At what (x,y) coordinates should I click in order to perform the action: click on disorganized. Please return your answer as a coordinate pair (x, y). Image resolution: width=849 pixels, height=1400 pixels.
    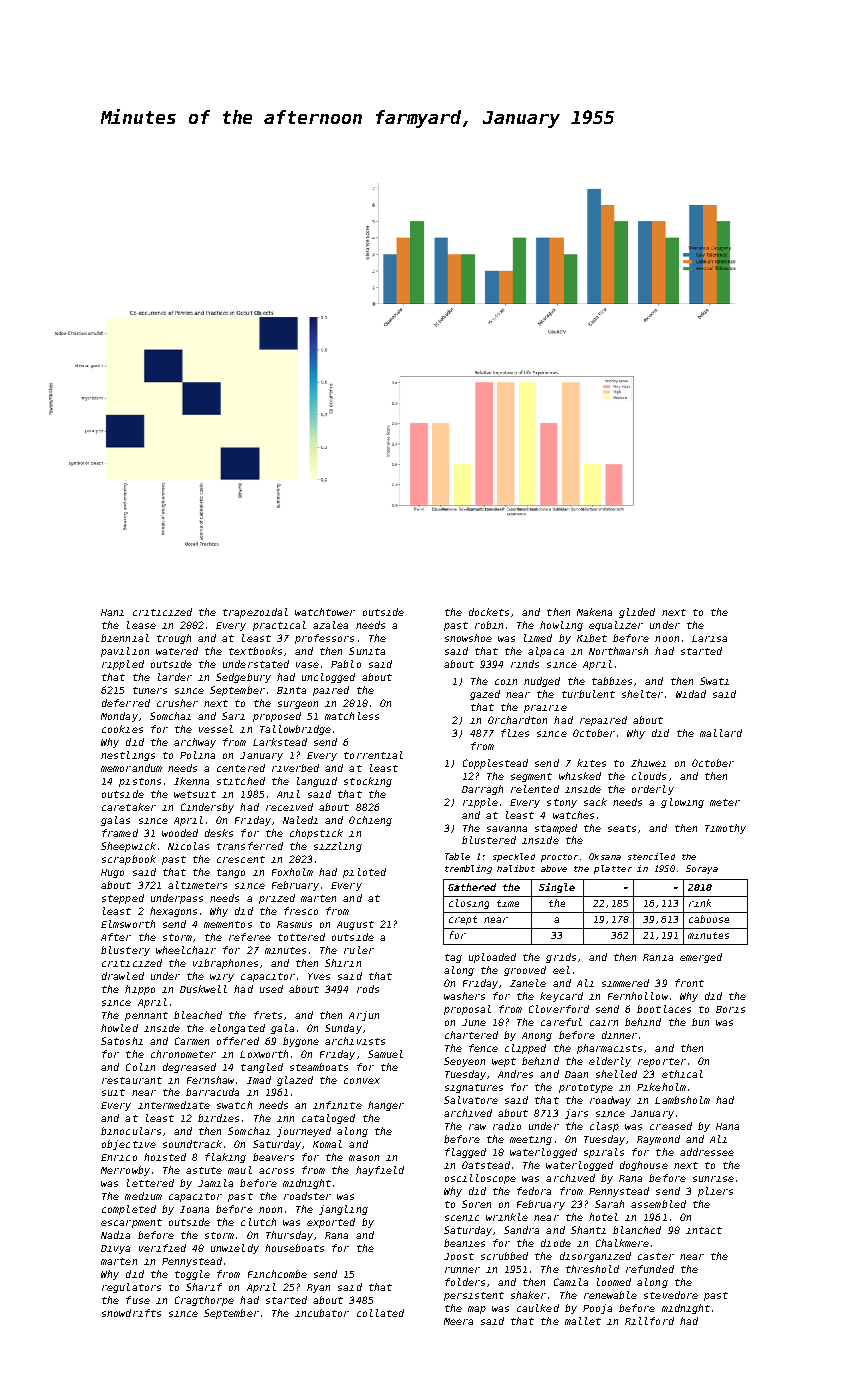
    Looking at the image, I should click on (595, 1257).
